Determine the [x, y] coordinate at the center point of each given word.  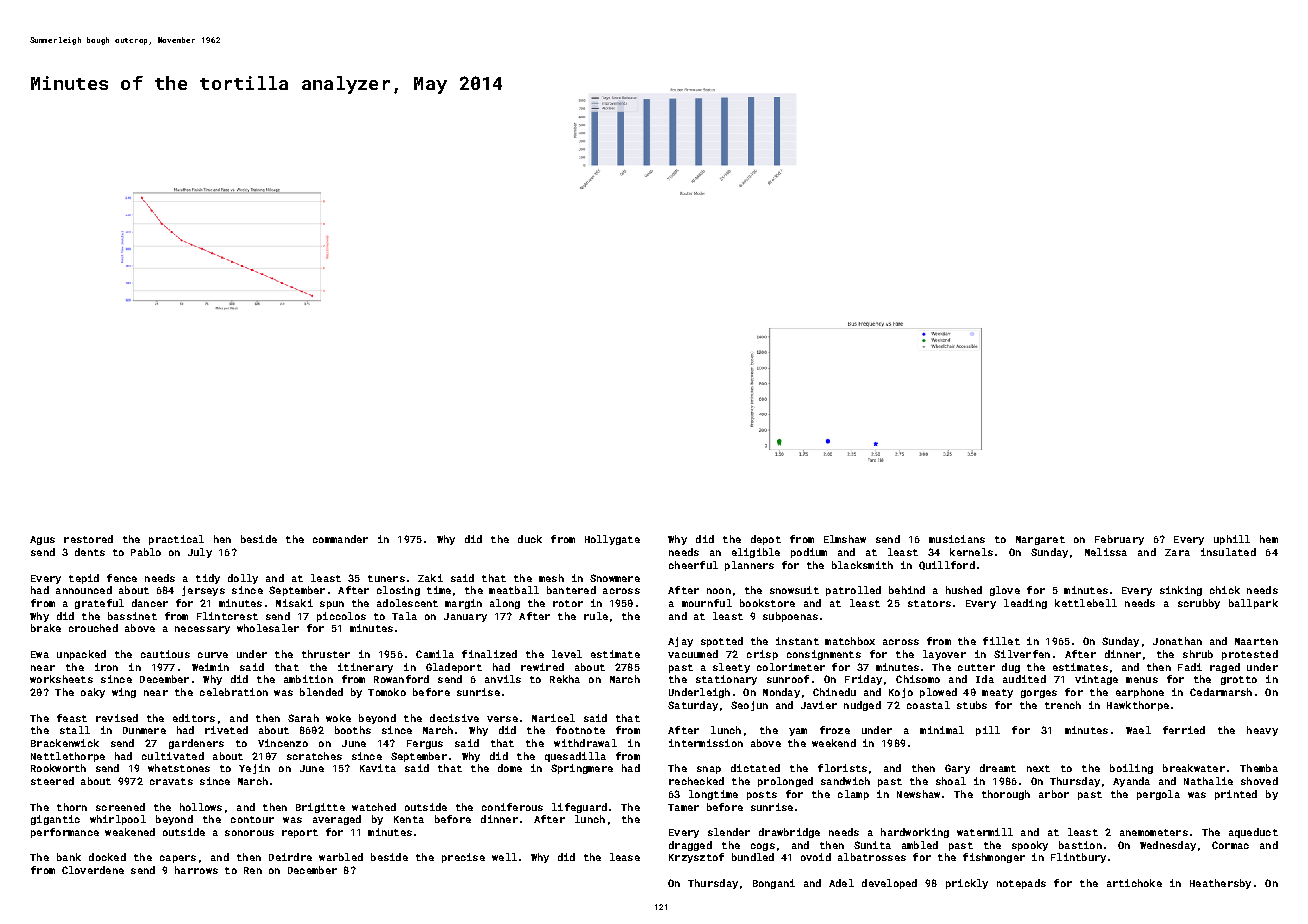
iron [106, 667]
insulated [1228, 552]
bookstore [767, 603]
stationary [726, 680]
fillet [1001, 641]
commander [340, 539]
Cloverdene [93, 870]
